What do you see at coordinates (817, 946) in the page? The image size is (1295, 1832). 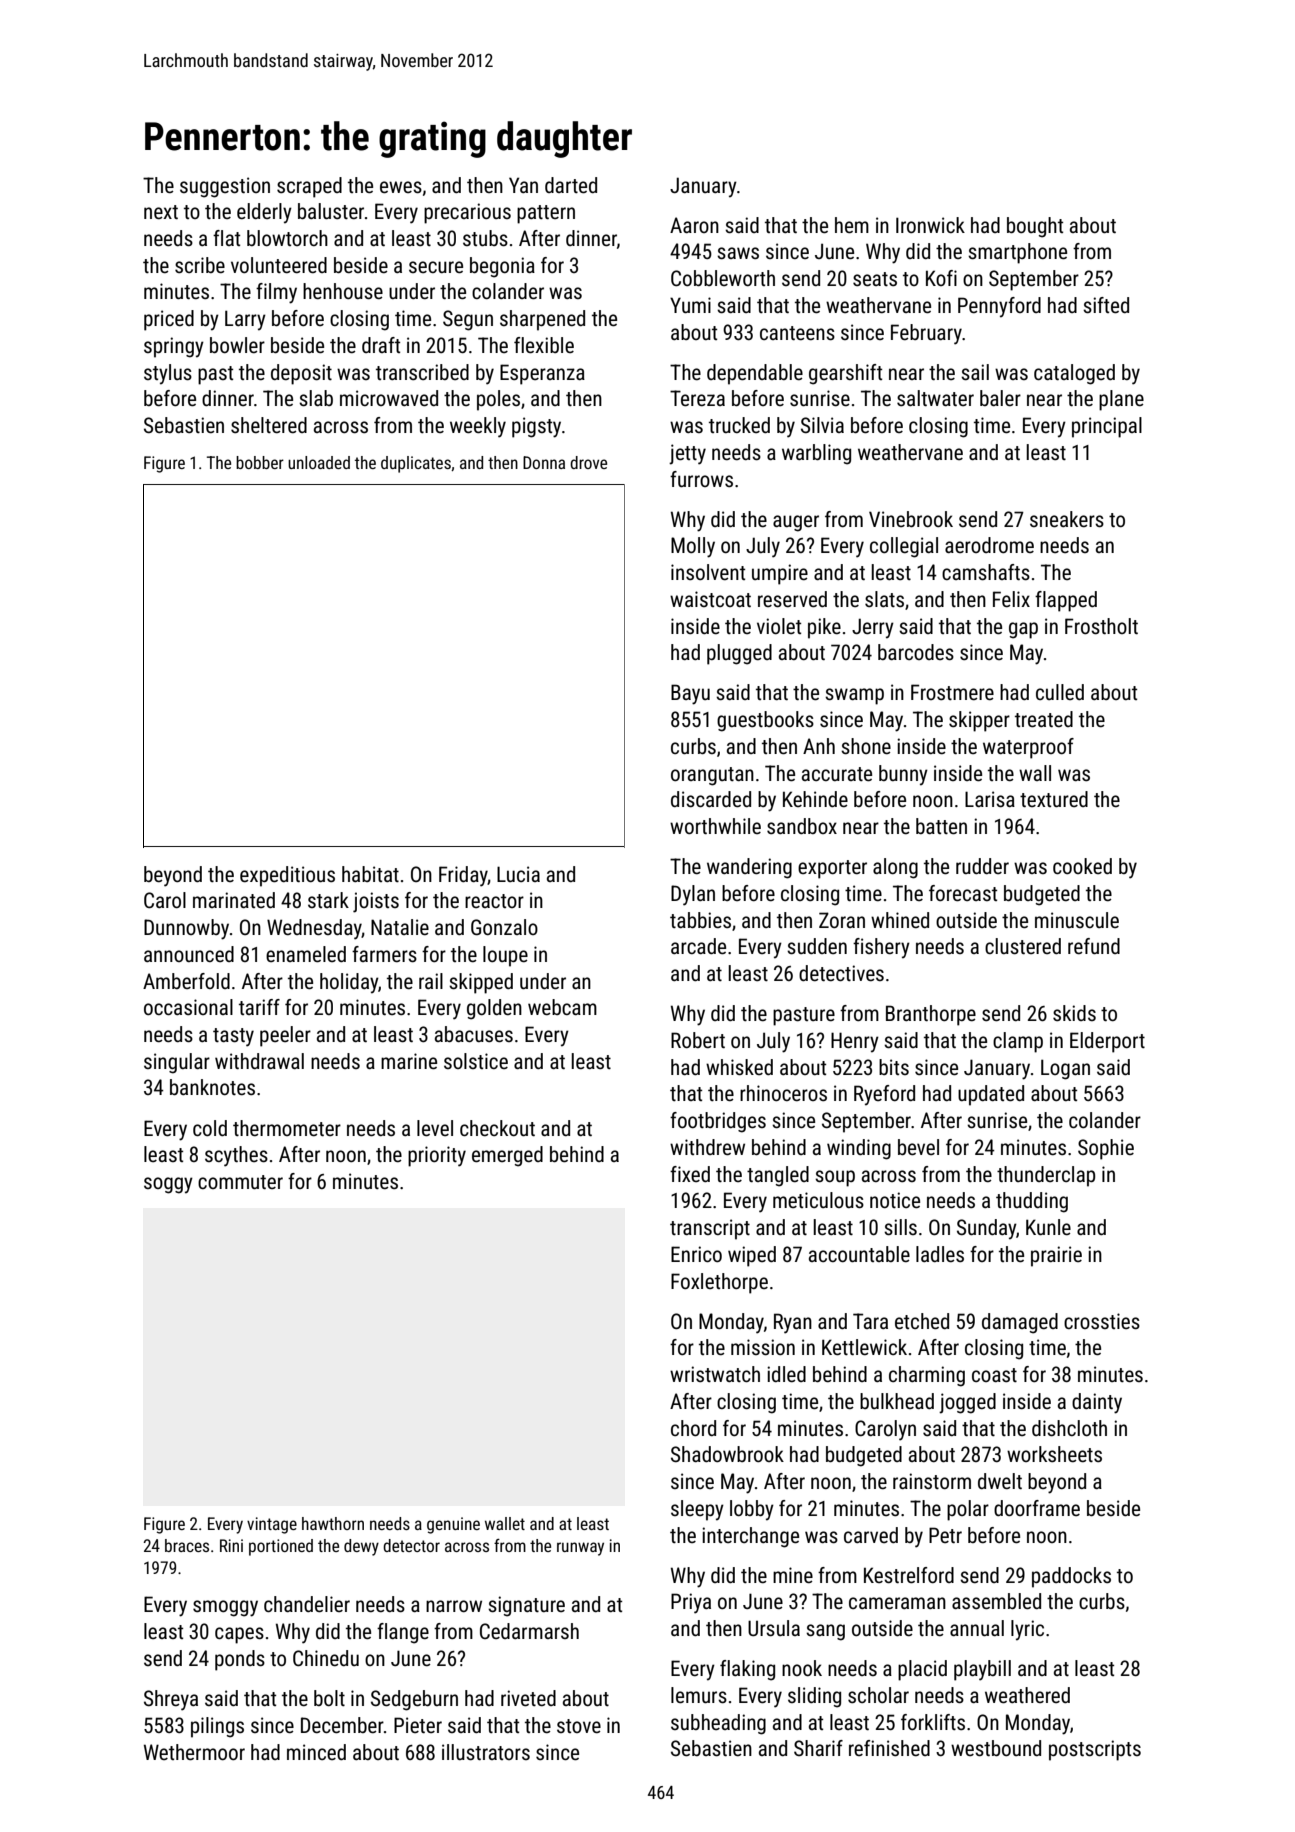 I see `sudden` at bounding box center [817, 946].
